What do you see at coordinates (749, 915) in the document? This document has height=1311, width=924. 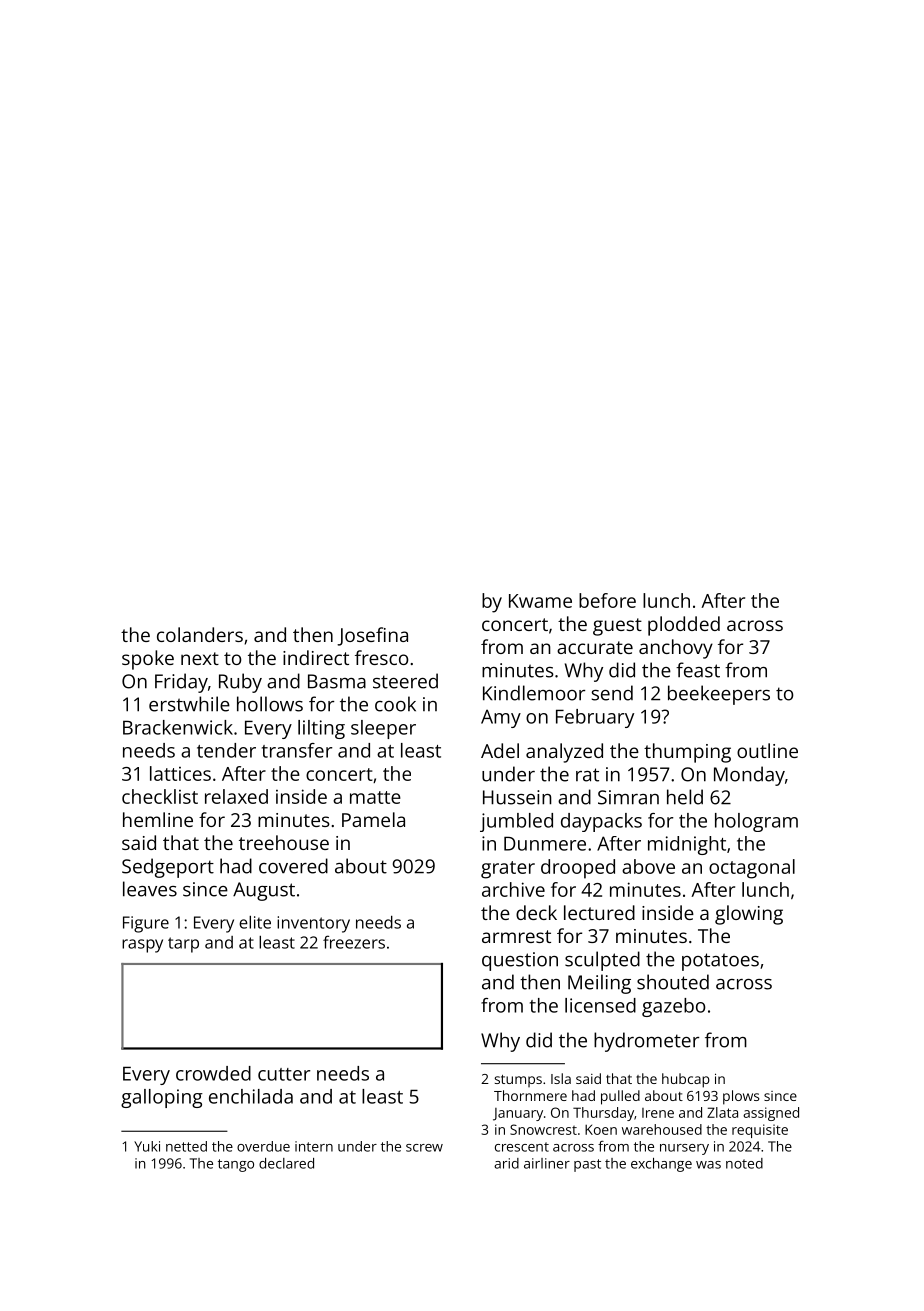 I see `glowing` at bounding box center [749, 915].
